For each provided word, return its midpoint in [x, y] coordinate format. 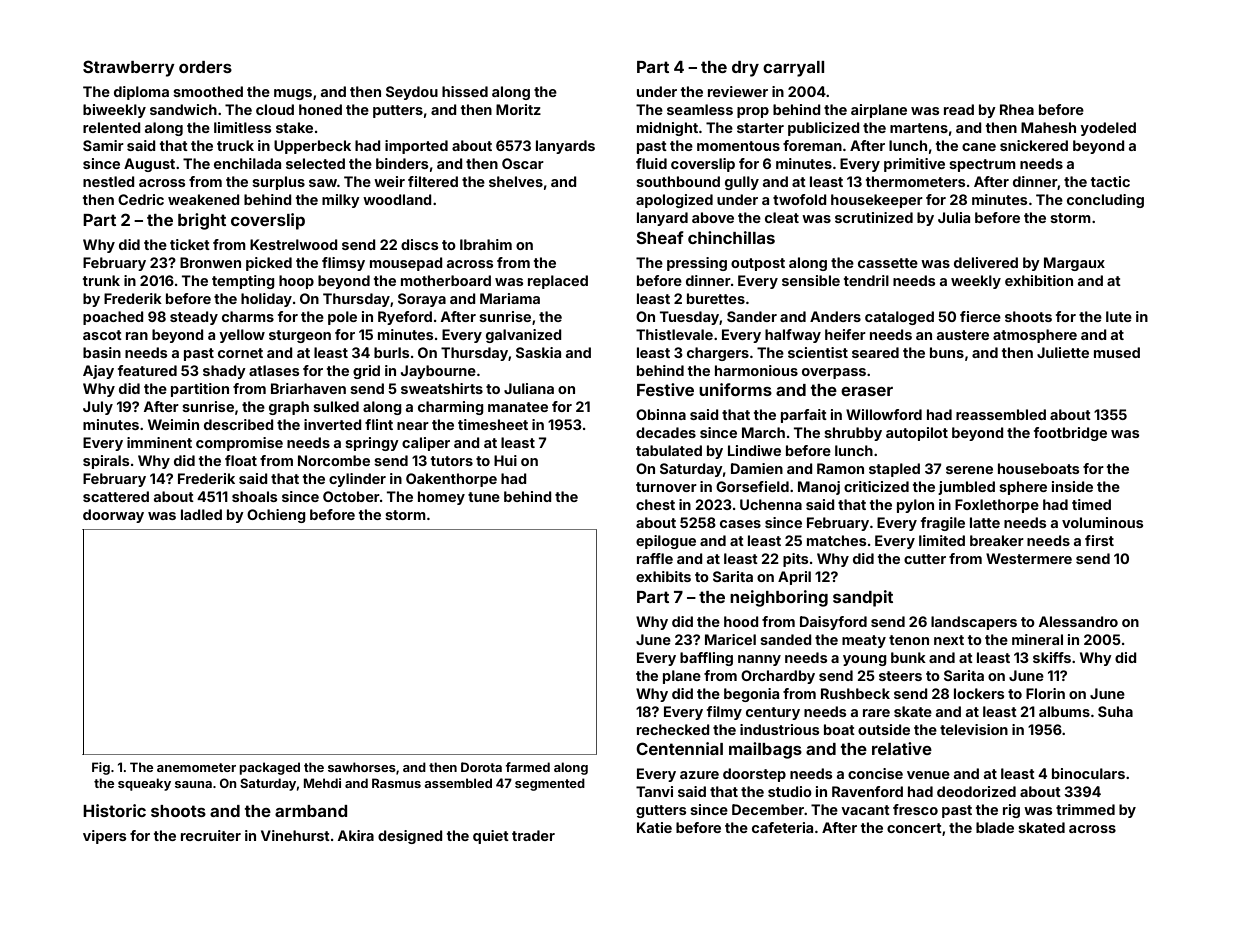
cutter [925, 559]
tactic [1110, 181]
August [149, 165]
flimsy [343, 264]
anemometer [196, 767]
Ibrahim [486, 244]
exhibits [663, 576]
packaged [269, 768]
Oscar [523, 163]
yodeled [1108, 129]
